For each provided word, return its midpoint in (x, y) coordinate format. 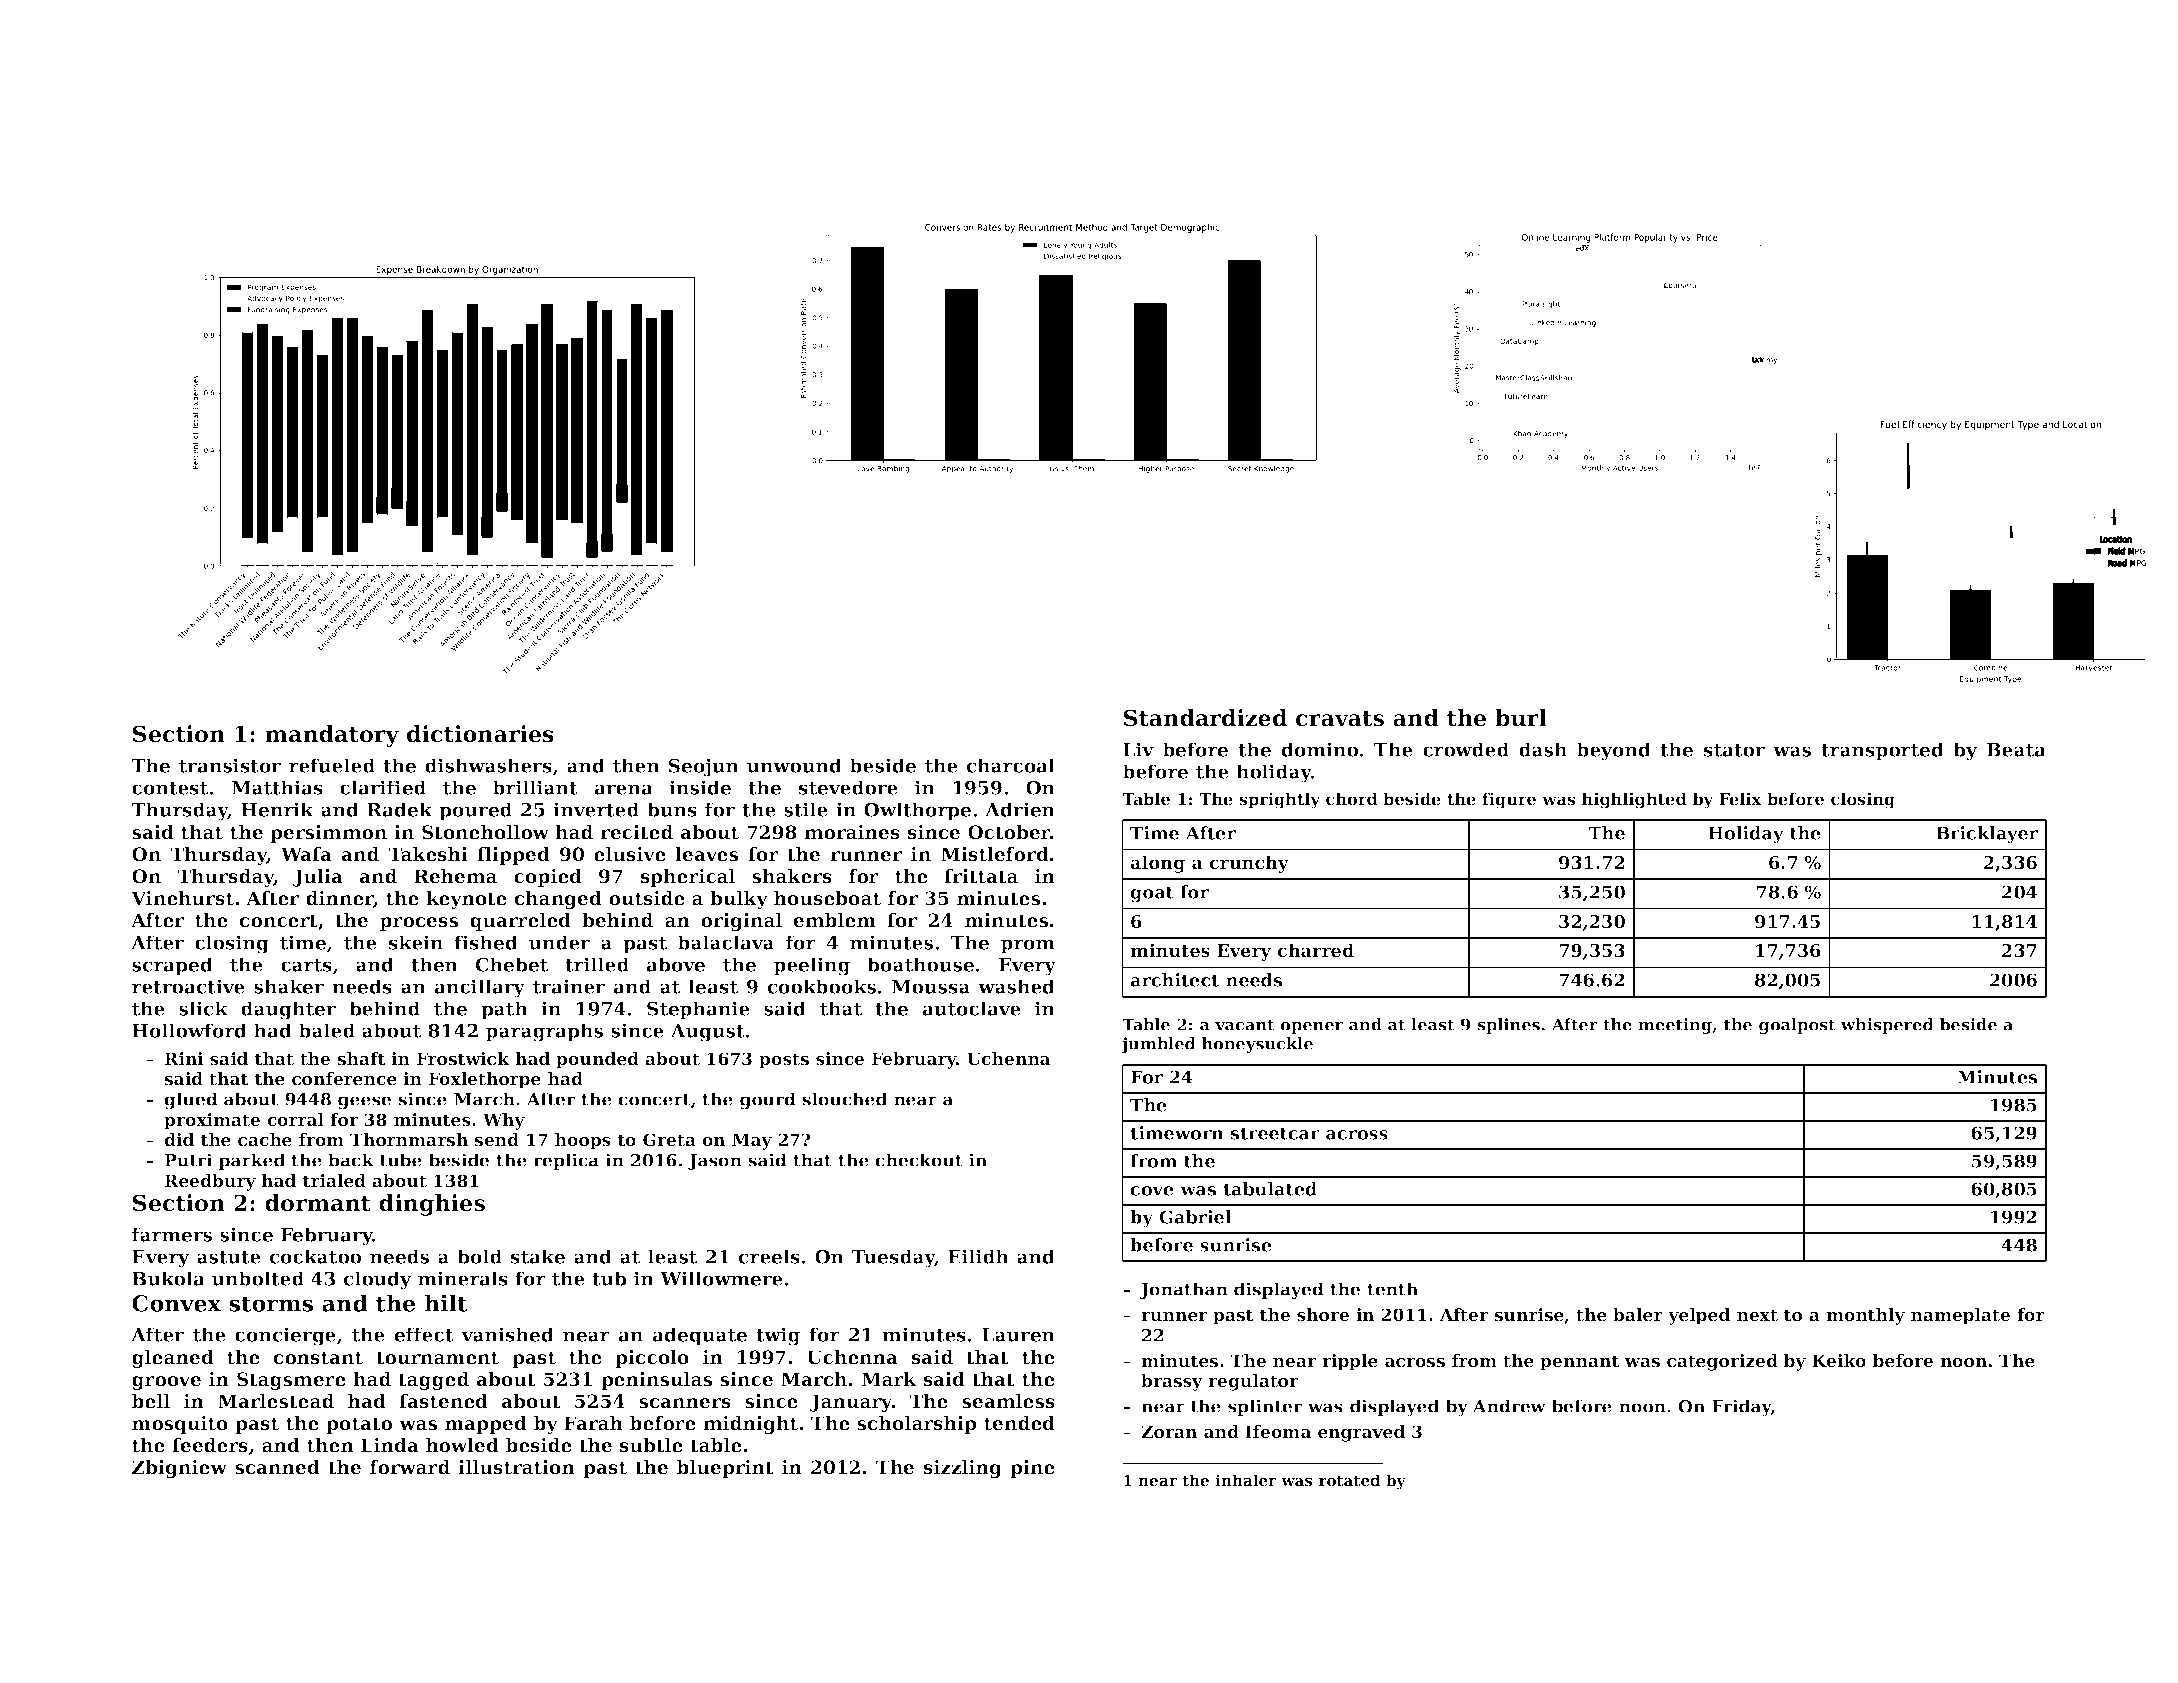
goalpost (1797, 1026)
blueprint (725, 1469)
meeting (1675, 1026)
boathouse (920, 964)
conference (344, 1078)
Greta (669, 1139)
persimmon (328, 834)
